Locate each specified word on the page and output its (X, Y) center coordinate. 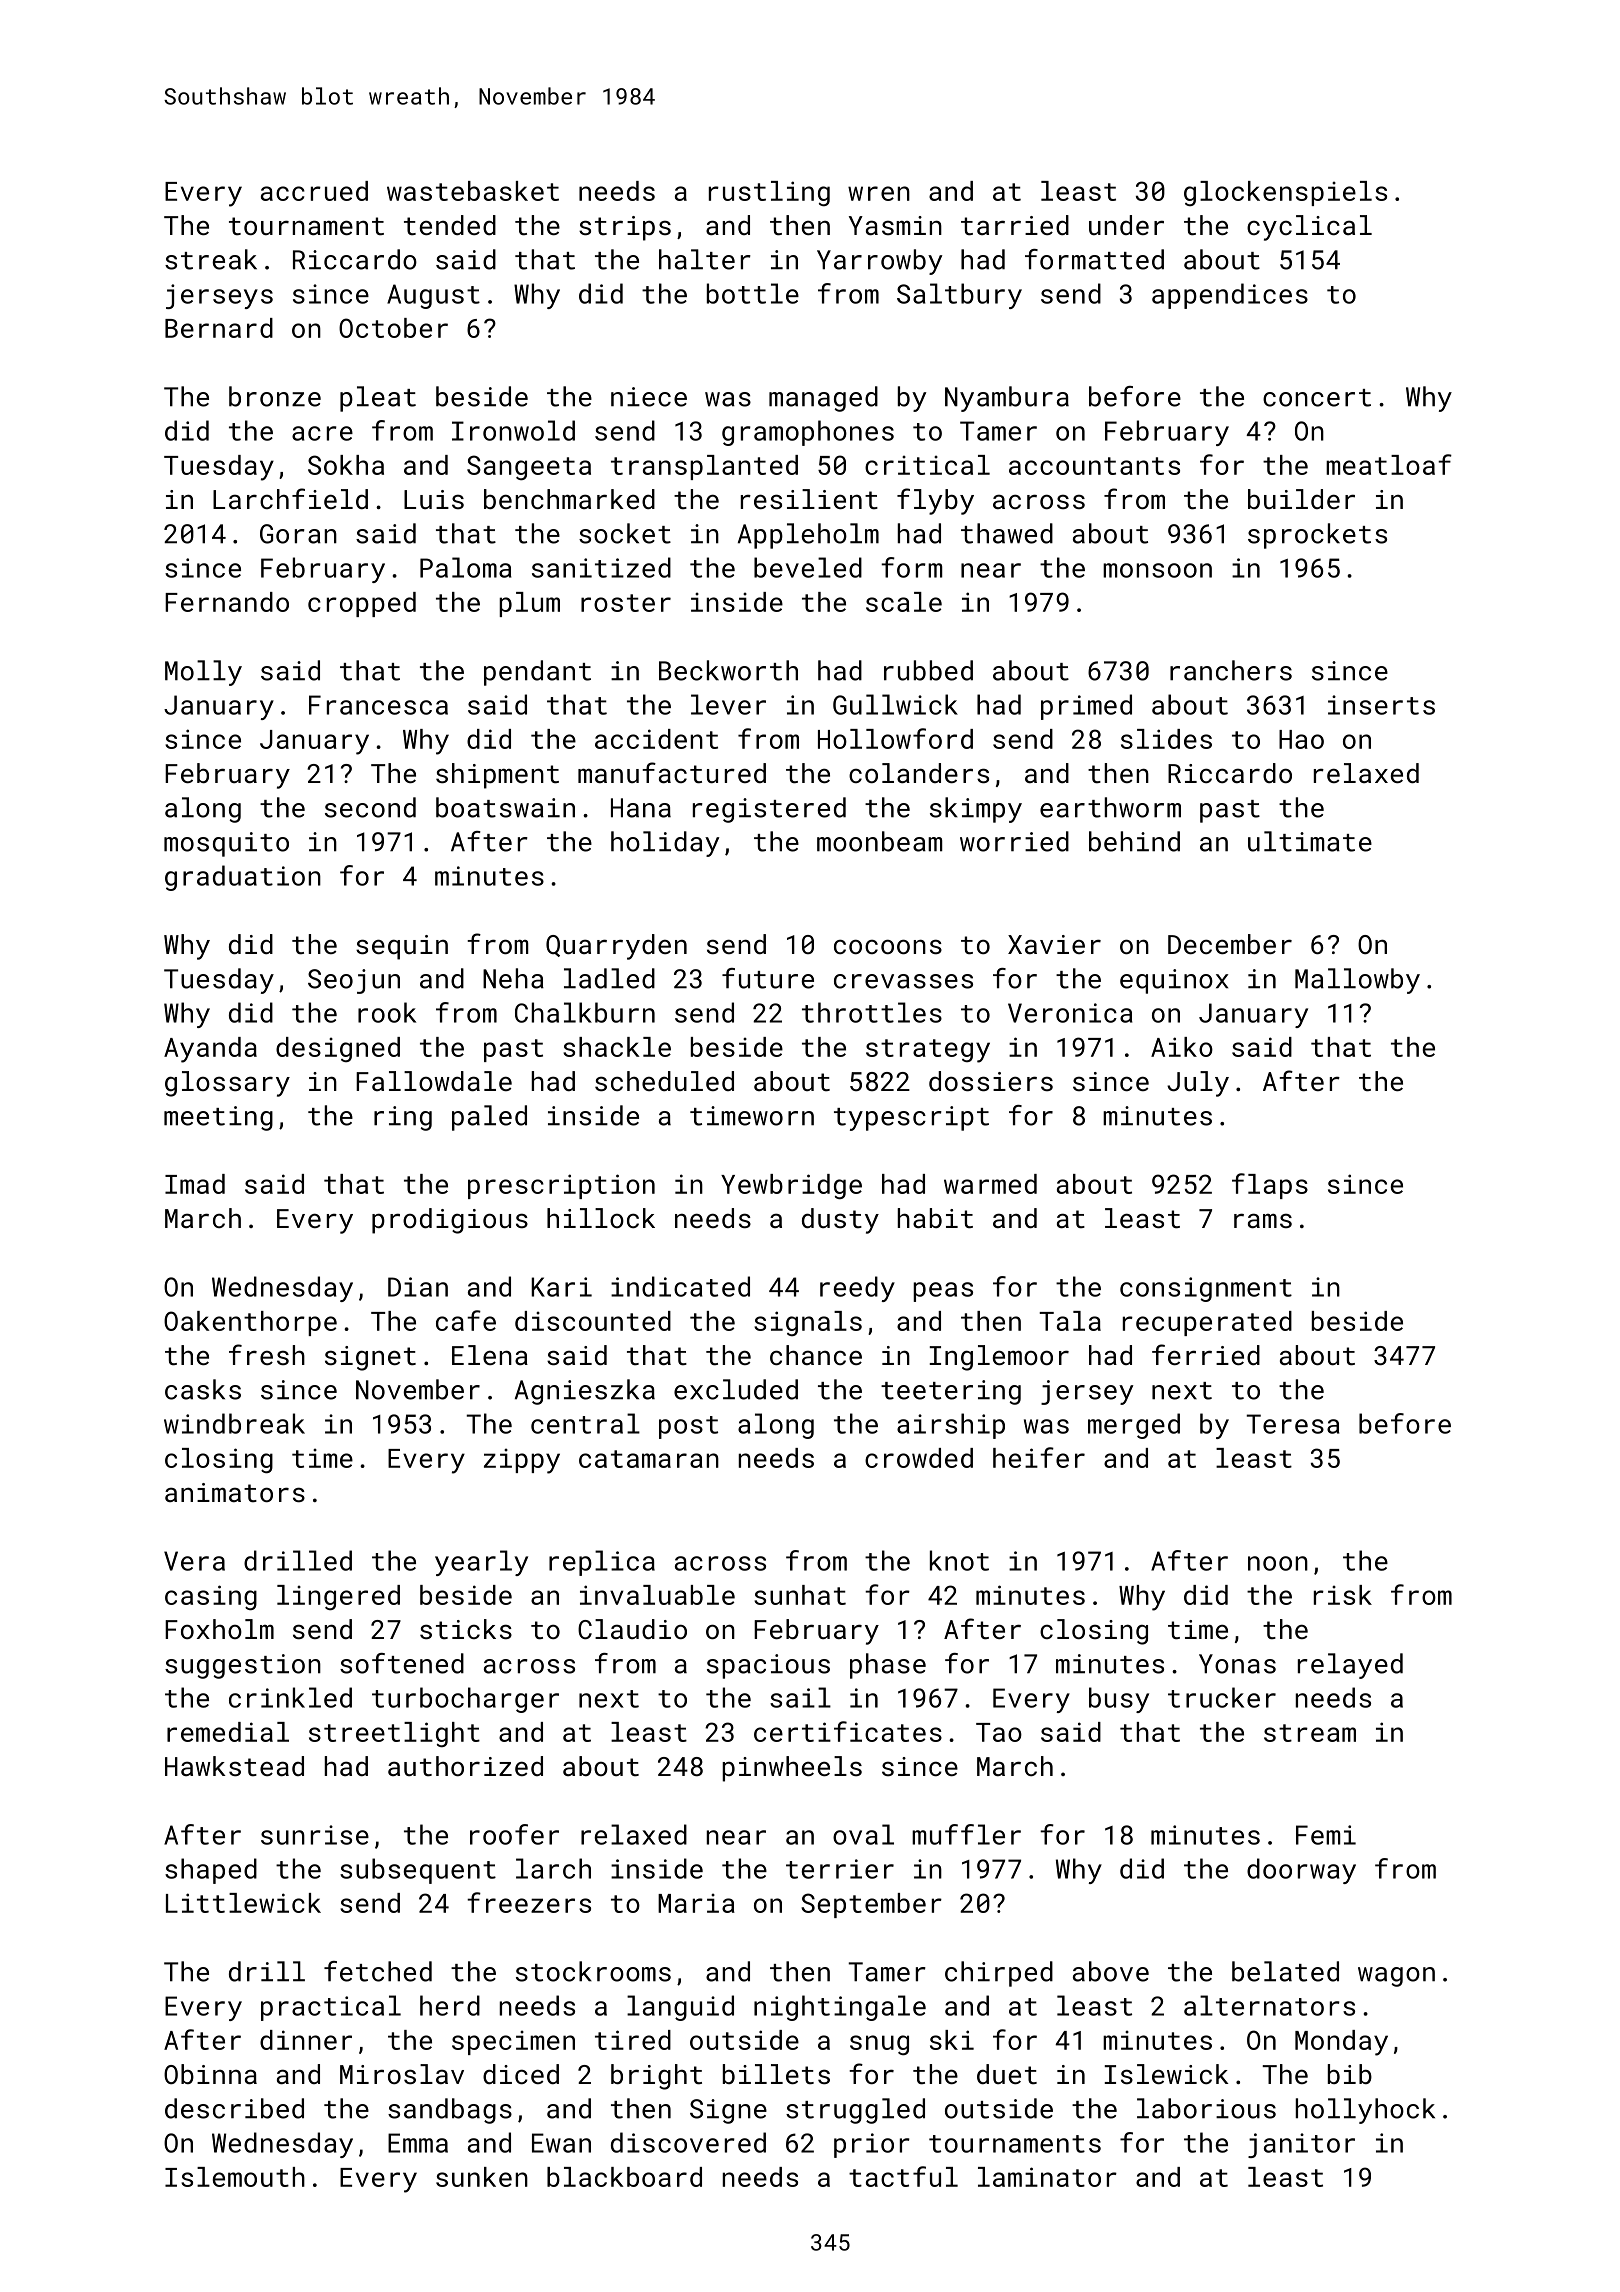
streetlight (394, 1734)
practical (331, 2008)
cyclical (1309, 228)
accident (656, 739)
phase (888, 1666)
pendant (537, 673)
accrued (314, 191)
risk (1343, 1595)
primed (1086, 707)
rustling (769, 193)
